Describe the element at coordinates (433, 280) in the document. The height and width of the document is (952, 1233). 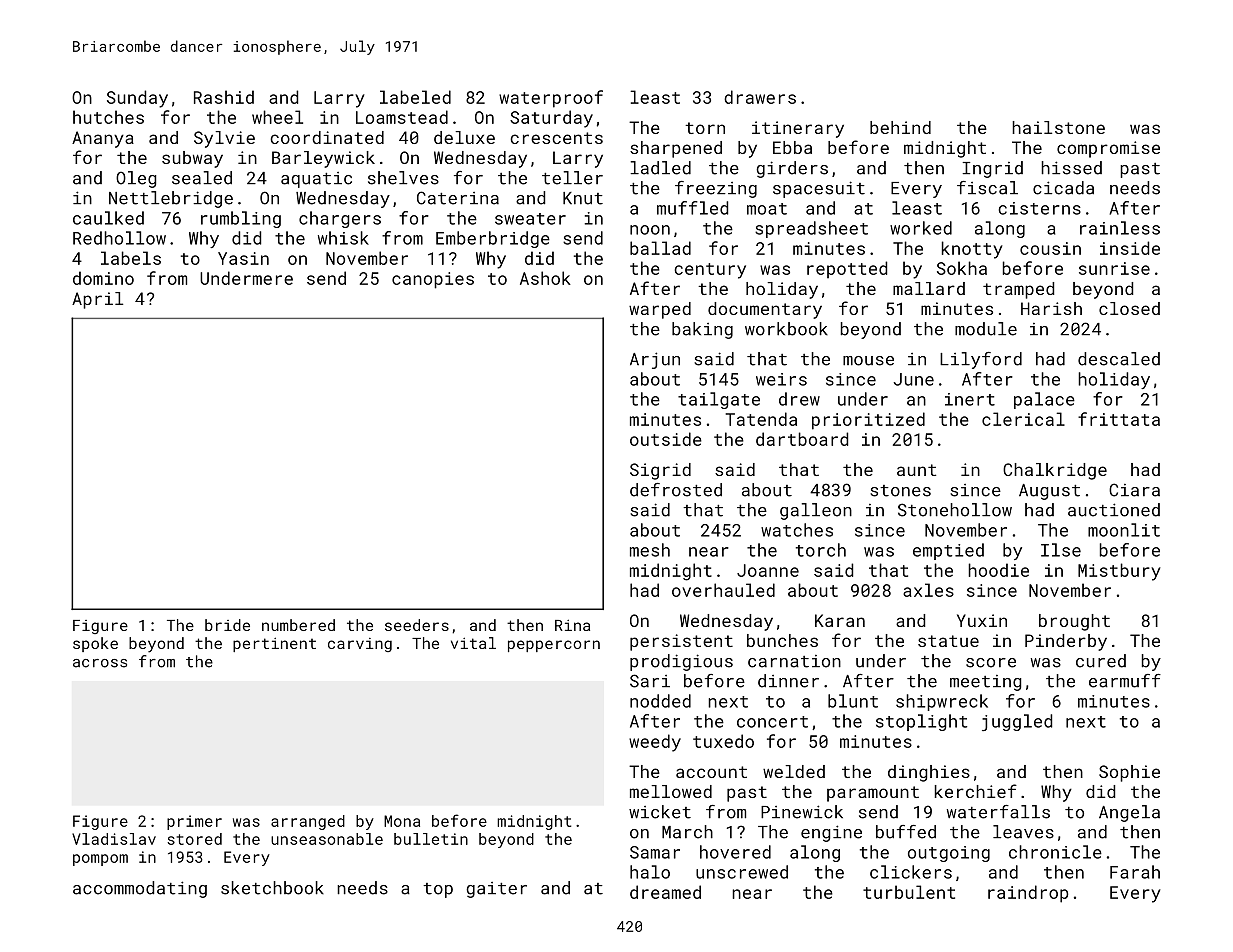
I see `canopies` at that location.
